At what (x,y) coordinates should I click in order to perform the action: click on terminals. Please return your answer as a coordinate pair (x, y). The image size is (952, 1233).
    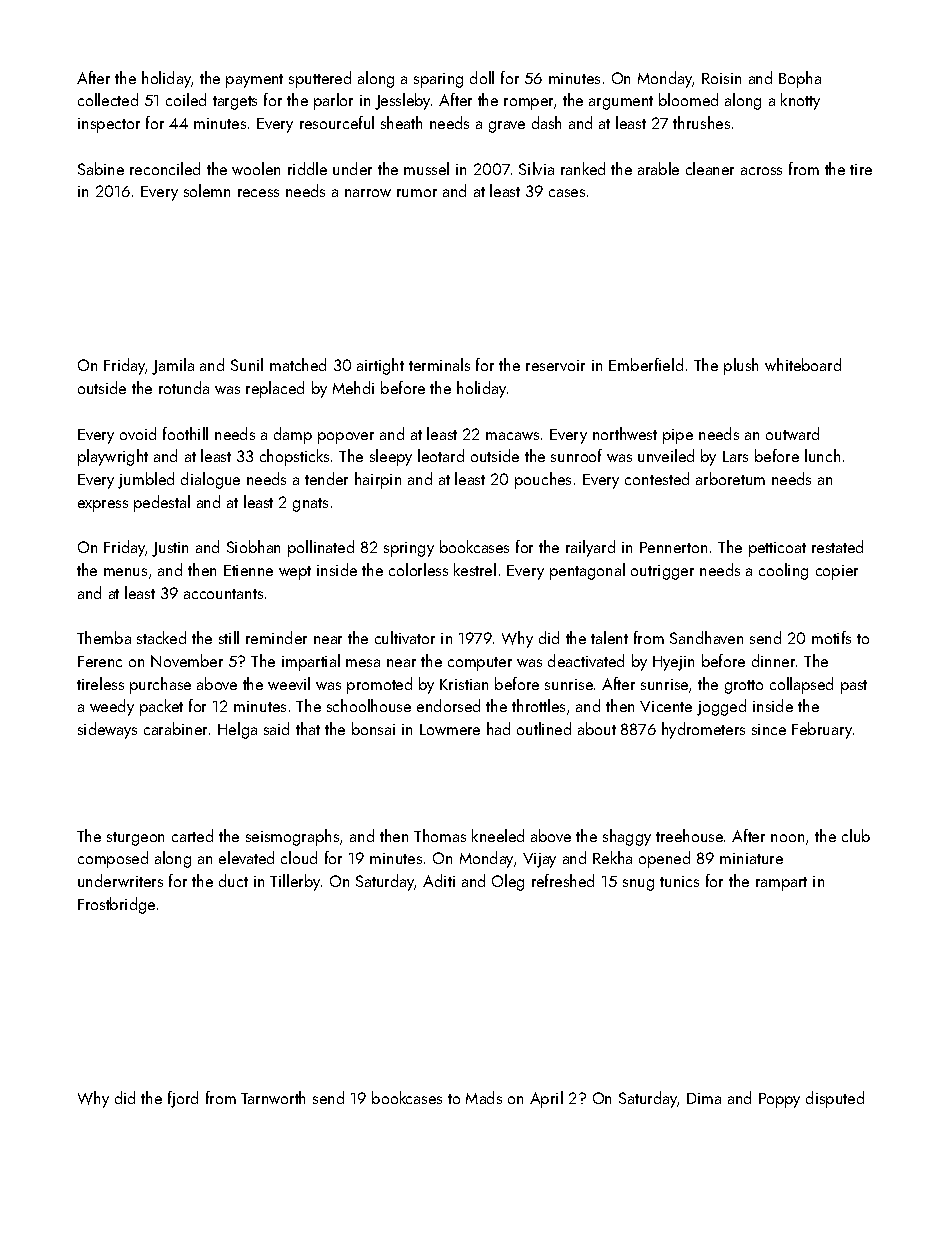
    Looking at the image, I should click on (439, 364).
